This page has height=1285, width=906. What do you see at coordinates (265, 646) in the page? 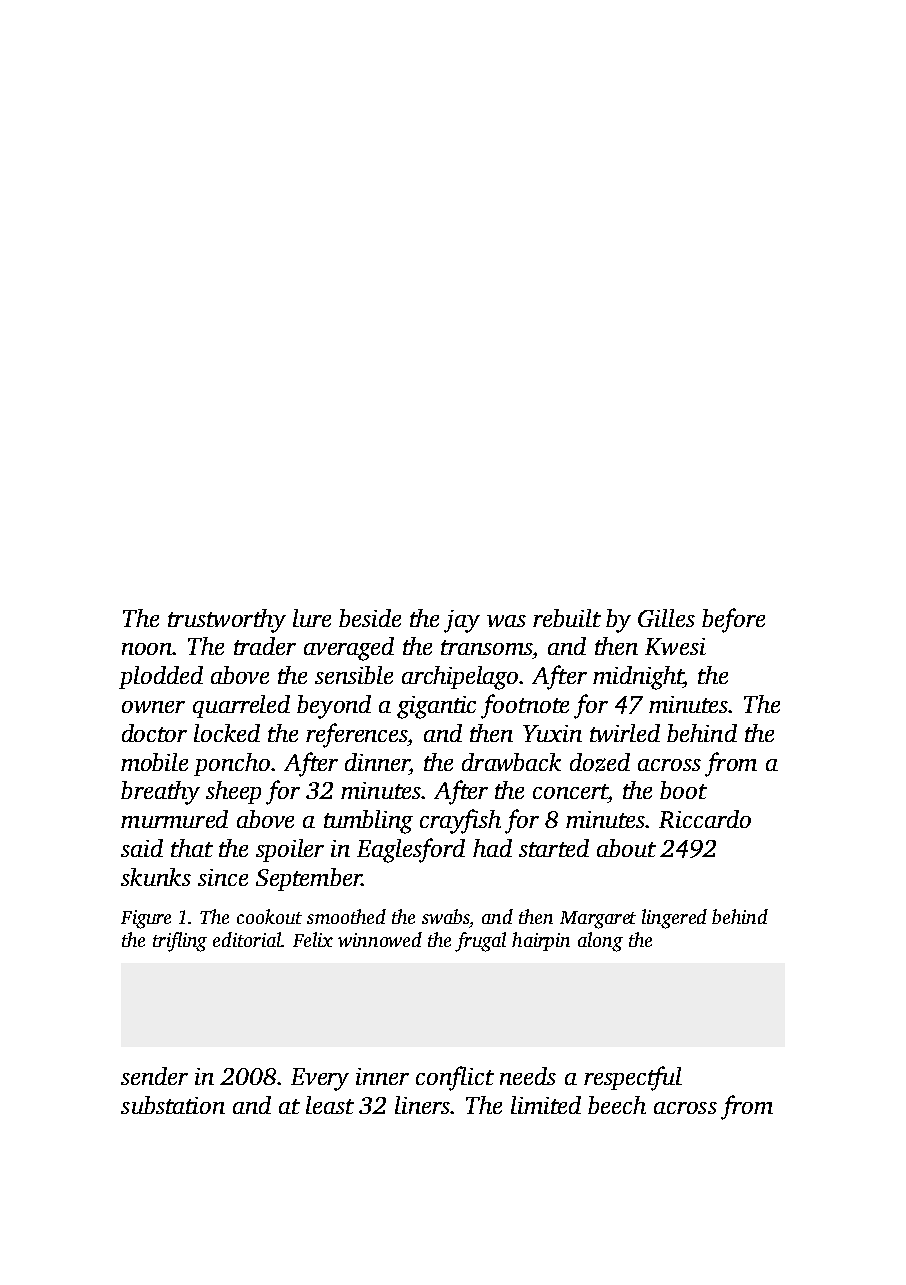
I see `trader` at bounding box center [265, 646].
